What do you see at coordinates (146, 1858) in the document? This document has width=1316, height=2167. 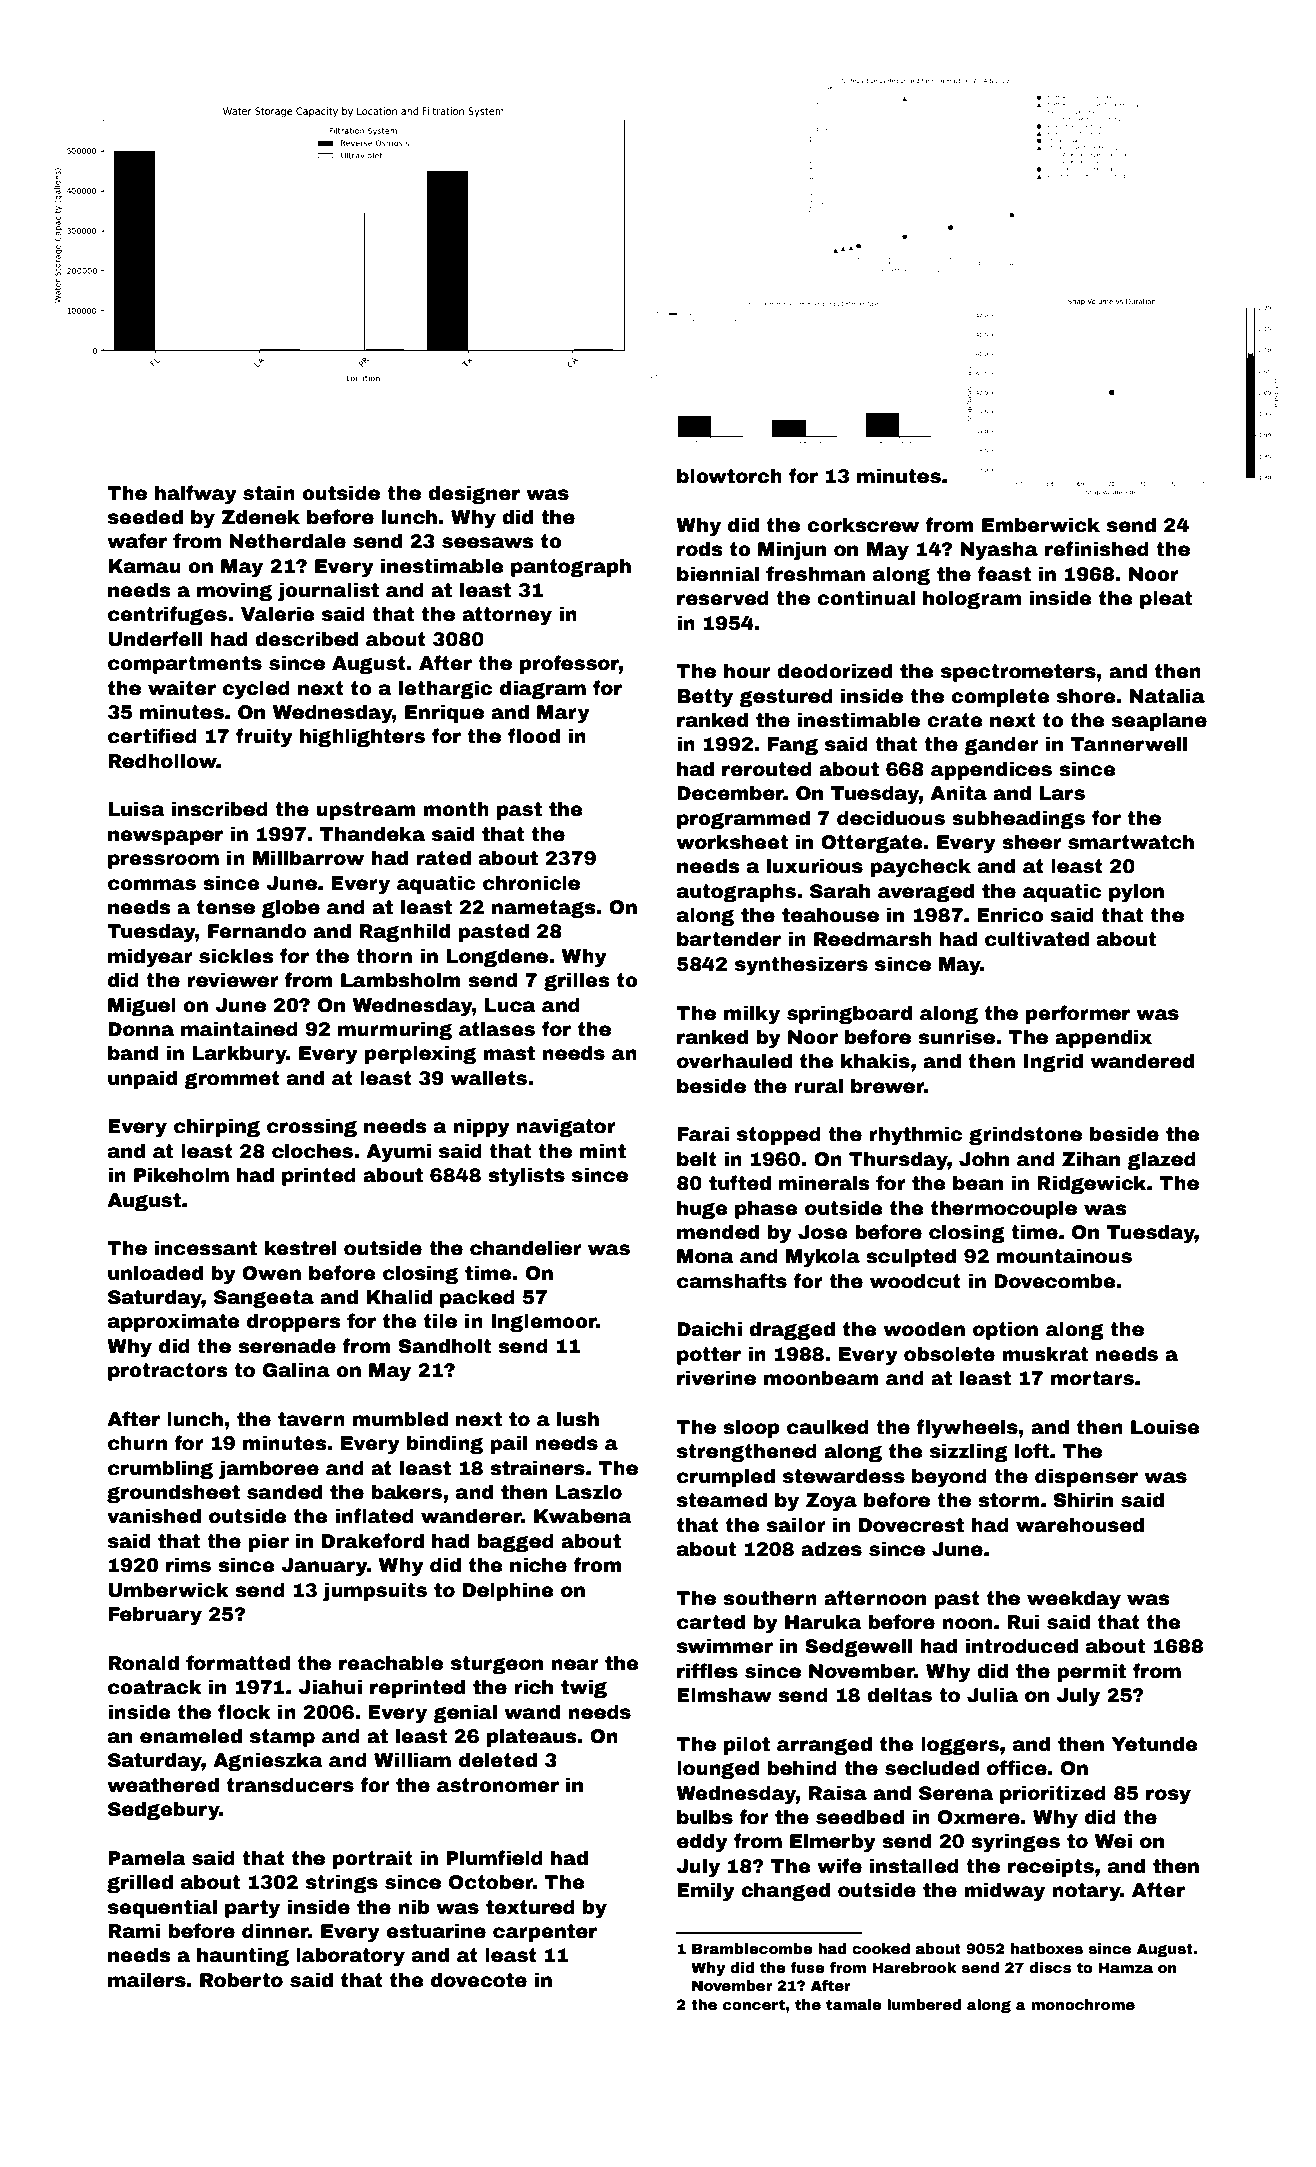 I see `Pamela` at bounding box center [146, 1858].
